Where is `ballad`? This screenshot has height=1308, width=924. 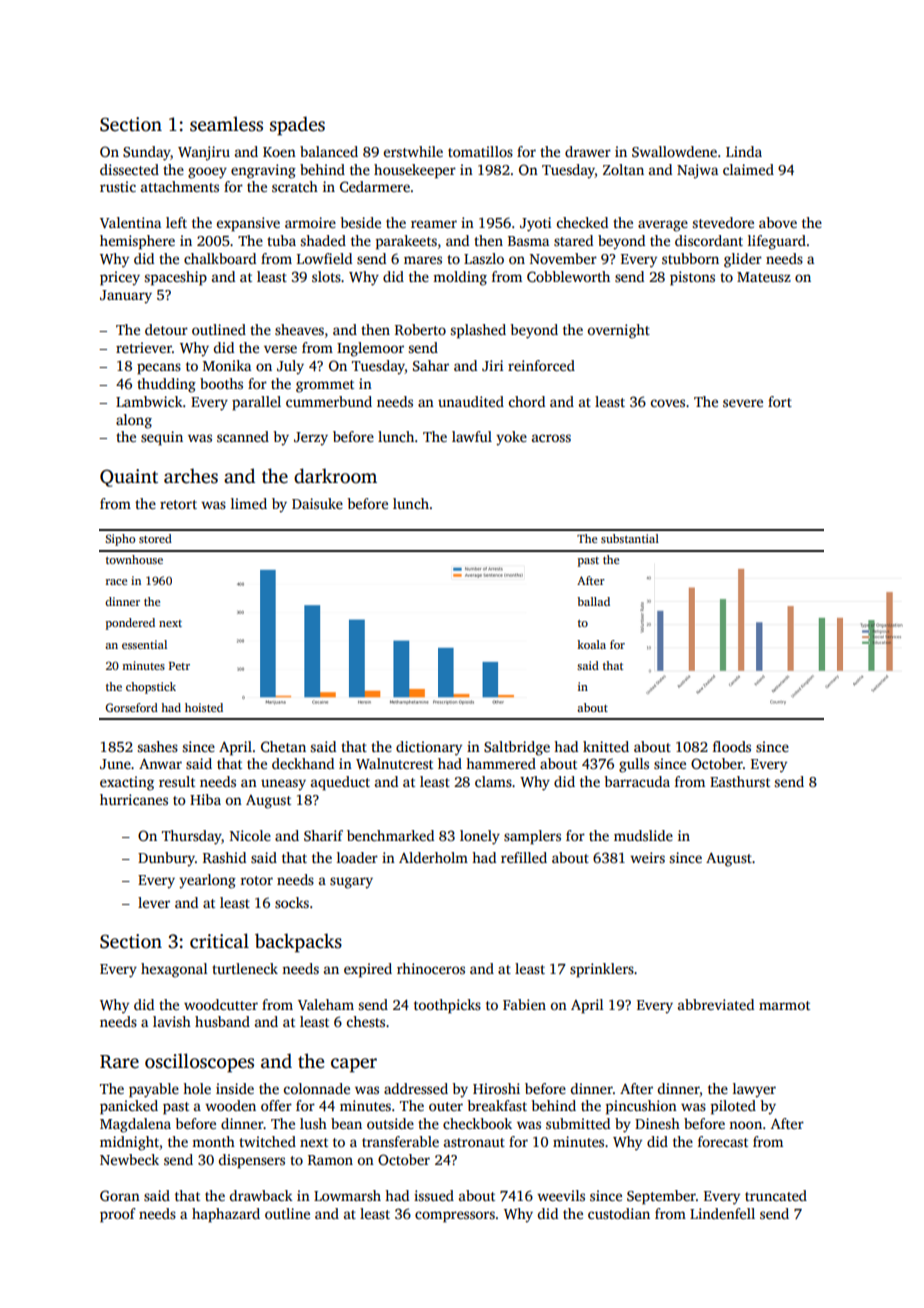
ballad is located at coordinates (593, 601).
